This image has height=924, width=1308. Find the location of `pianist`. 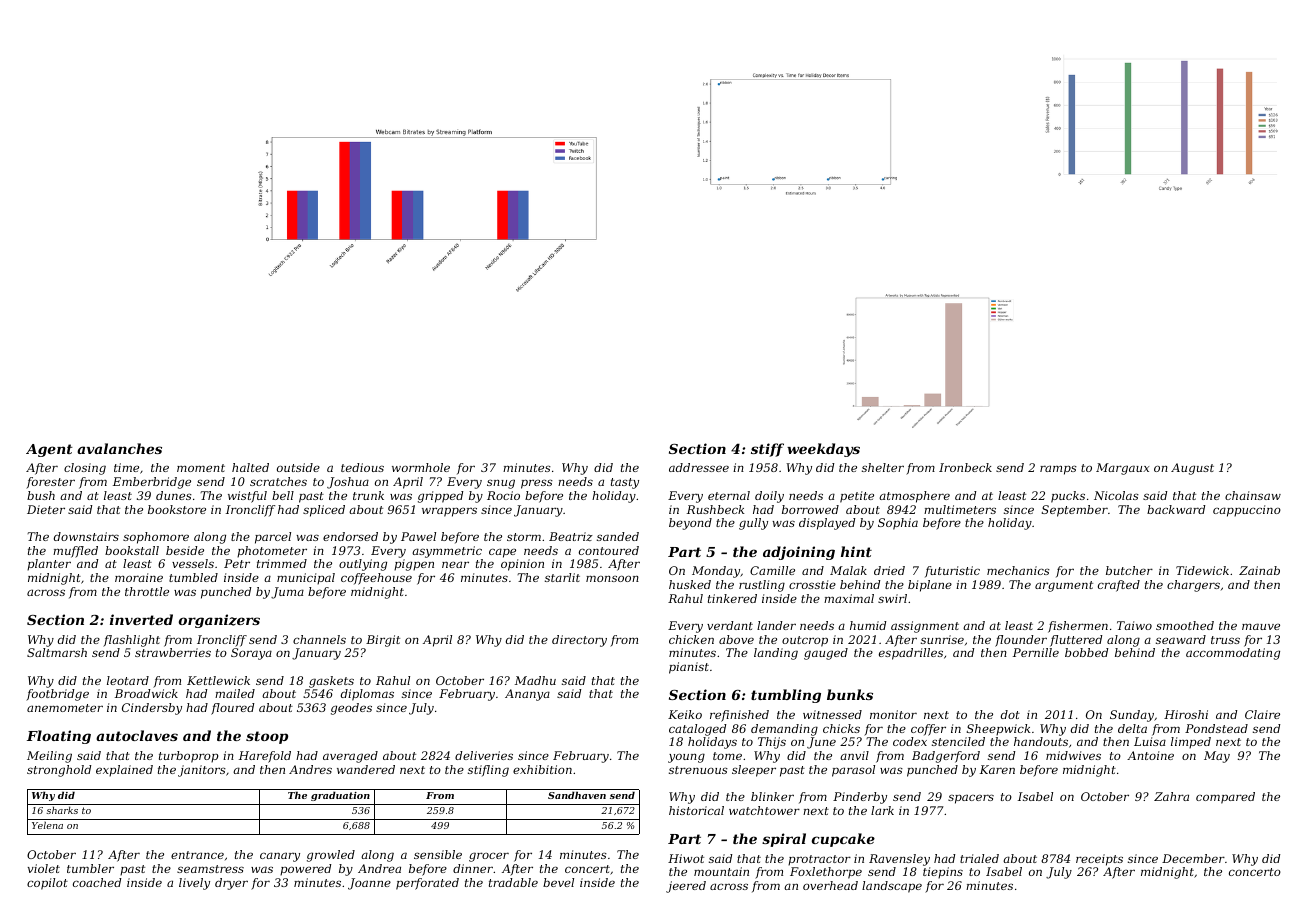

pianist is located at coordinates (689, 668).
